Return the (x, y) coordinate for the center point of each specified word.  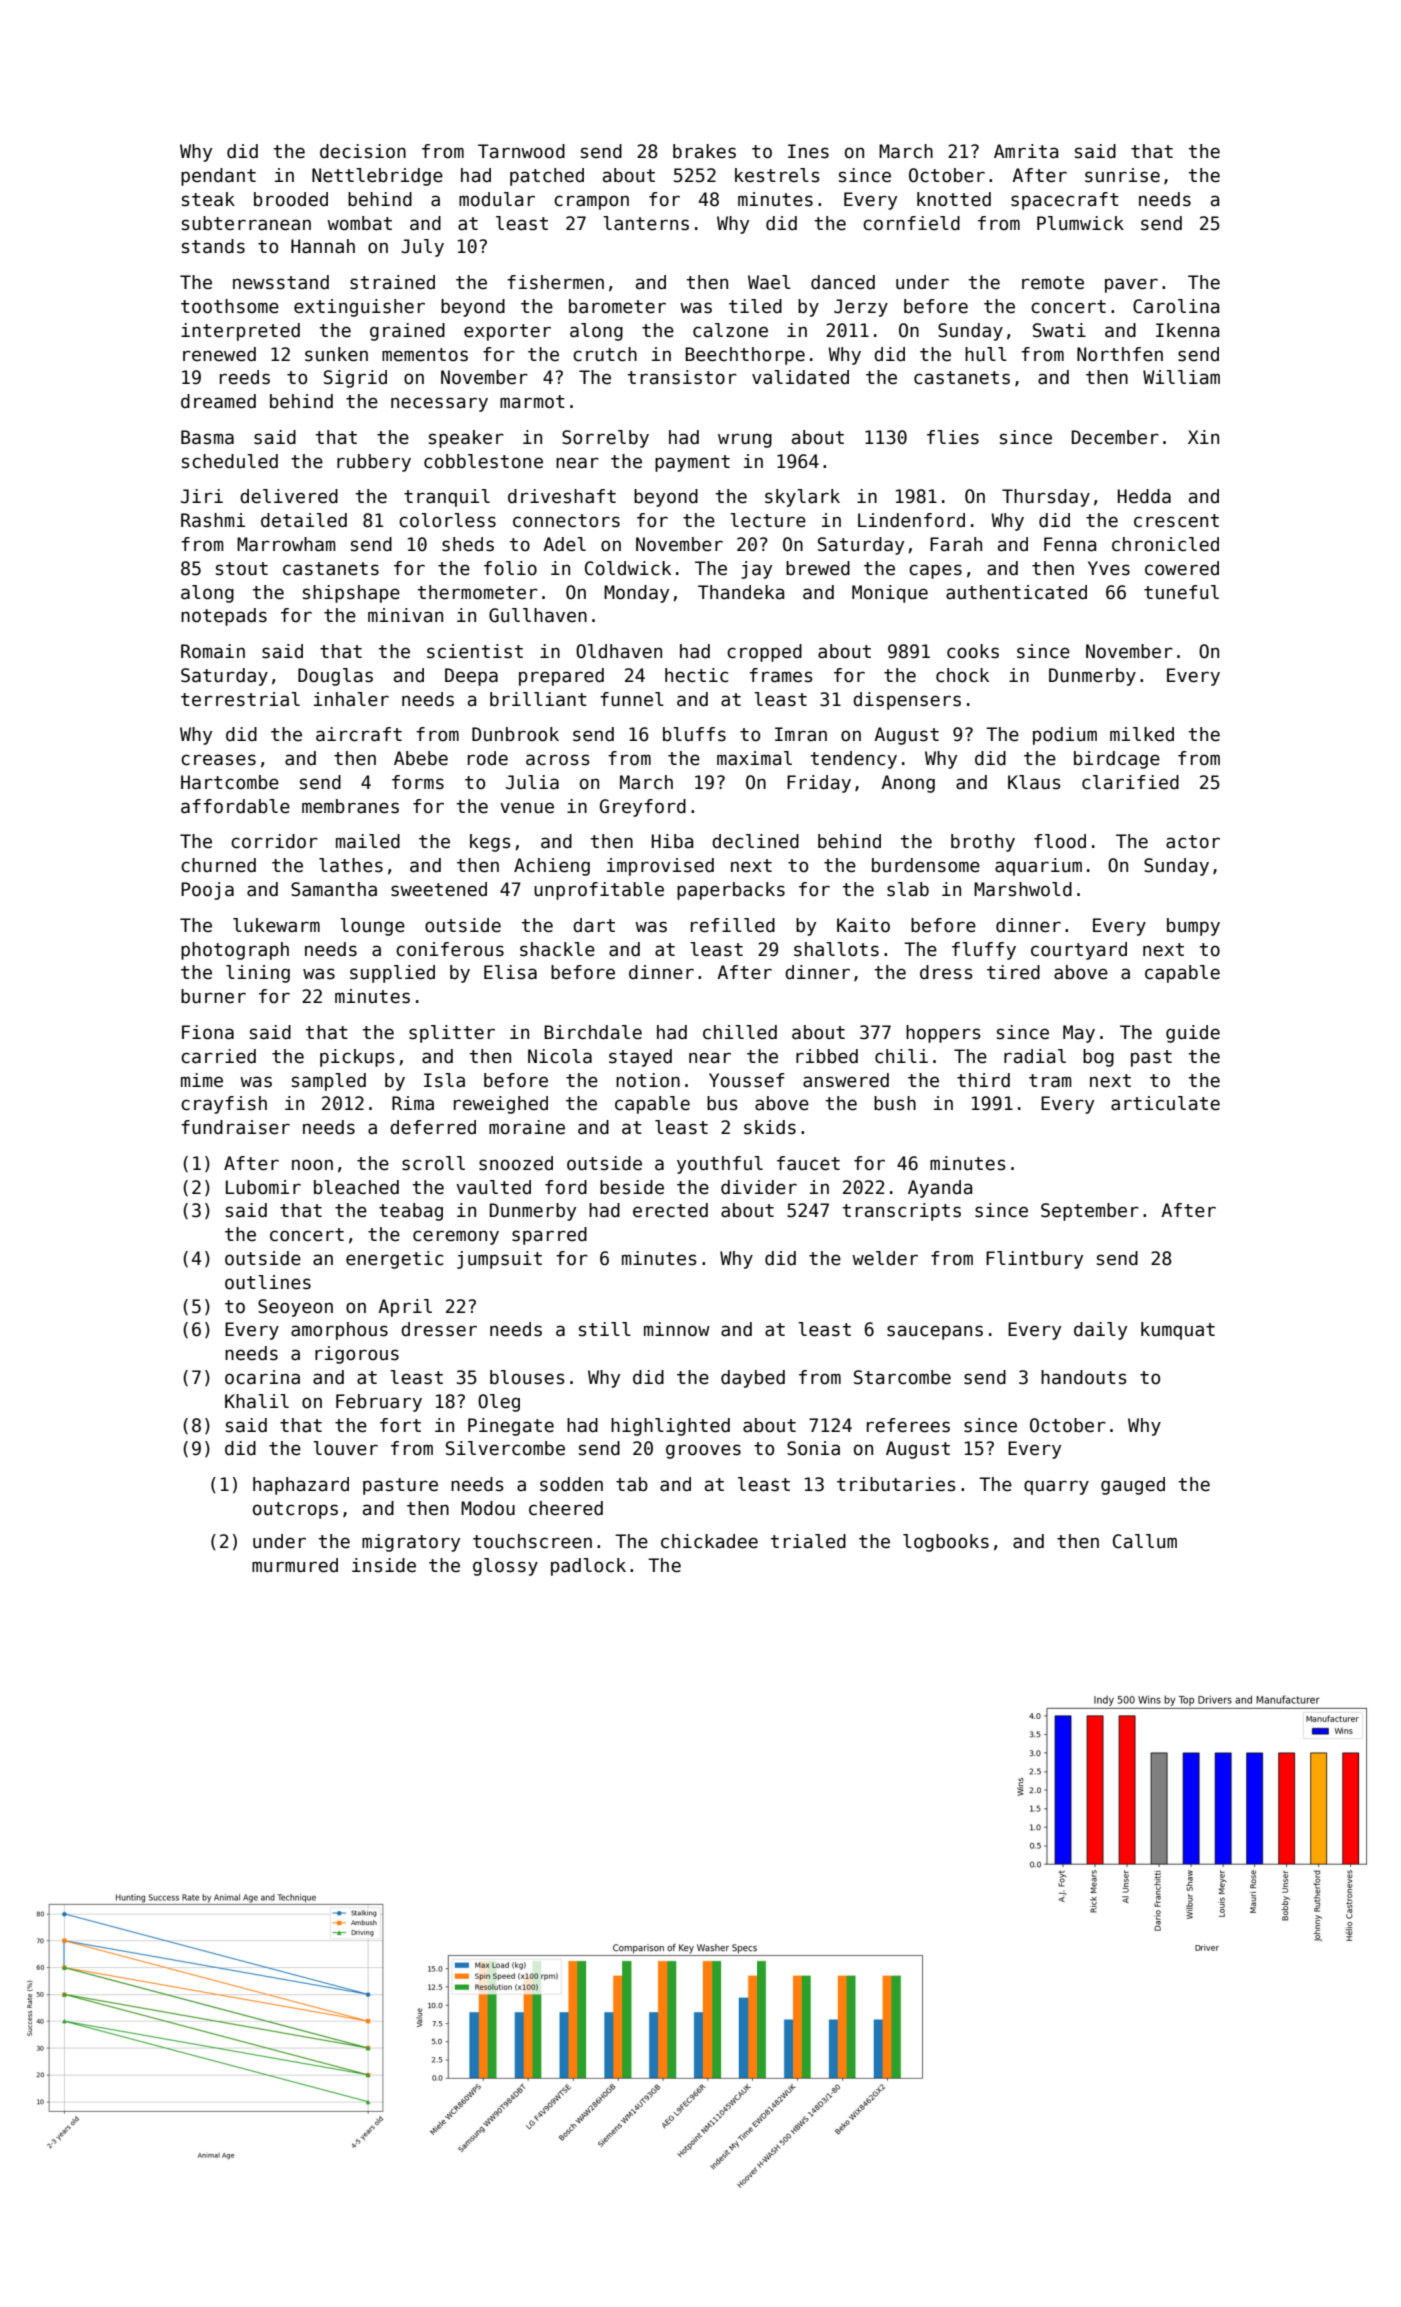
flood (1060, 841)
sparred (549, 1236)
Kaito (863, 925)
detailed (304, 520)
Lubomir (263, 1187)
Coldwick (628, 568)
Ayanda (940, 1189)
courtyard (1079, 951)
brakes (704, 151)
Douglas (335, 677)
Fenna (1070, 544)
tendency (853, 760)
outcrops (295, 1510)
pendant (218, 177)
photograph (235, 951)
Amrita (1026, 151)
